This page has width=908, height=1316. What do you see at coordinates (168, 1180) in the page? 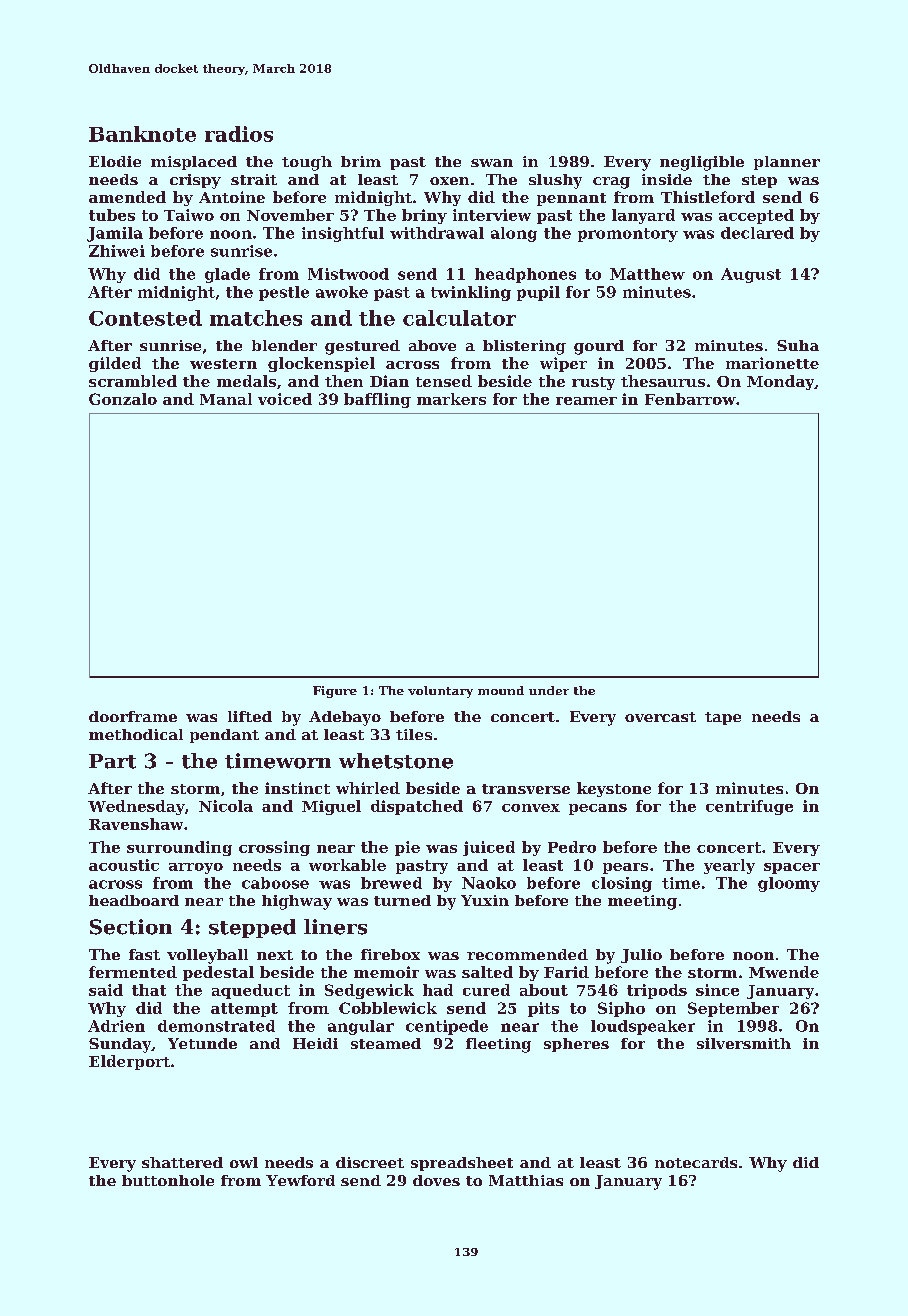
I see `buttonhole` at bounding box center [168, 1180].
